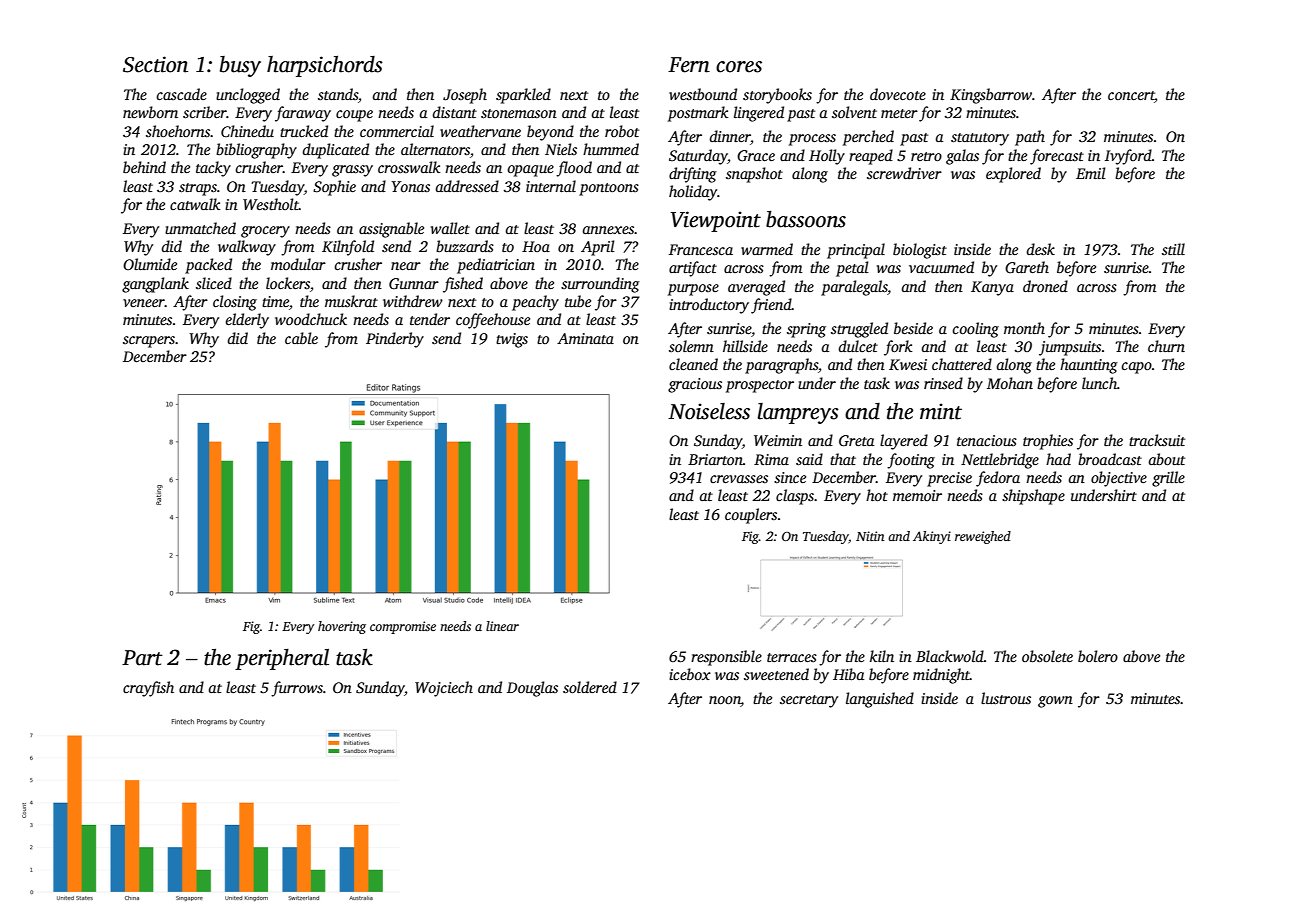 The image size is (1308, 924). Describe the element at coordinates (155, 64) in the image. I see `Section` at that location.
